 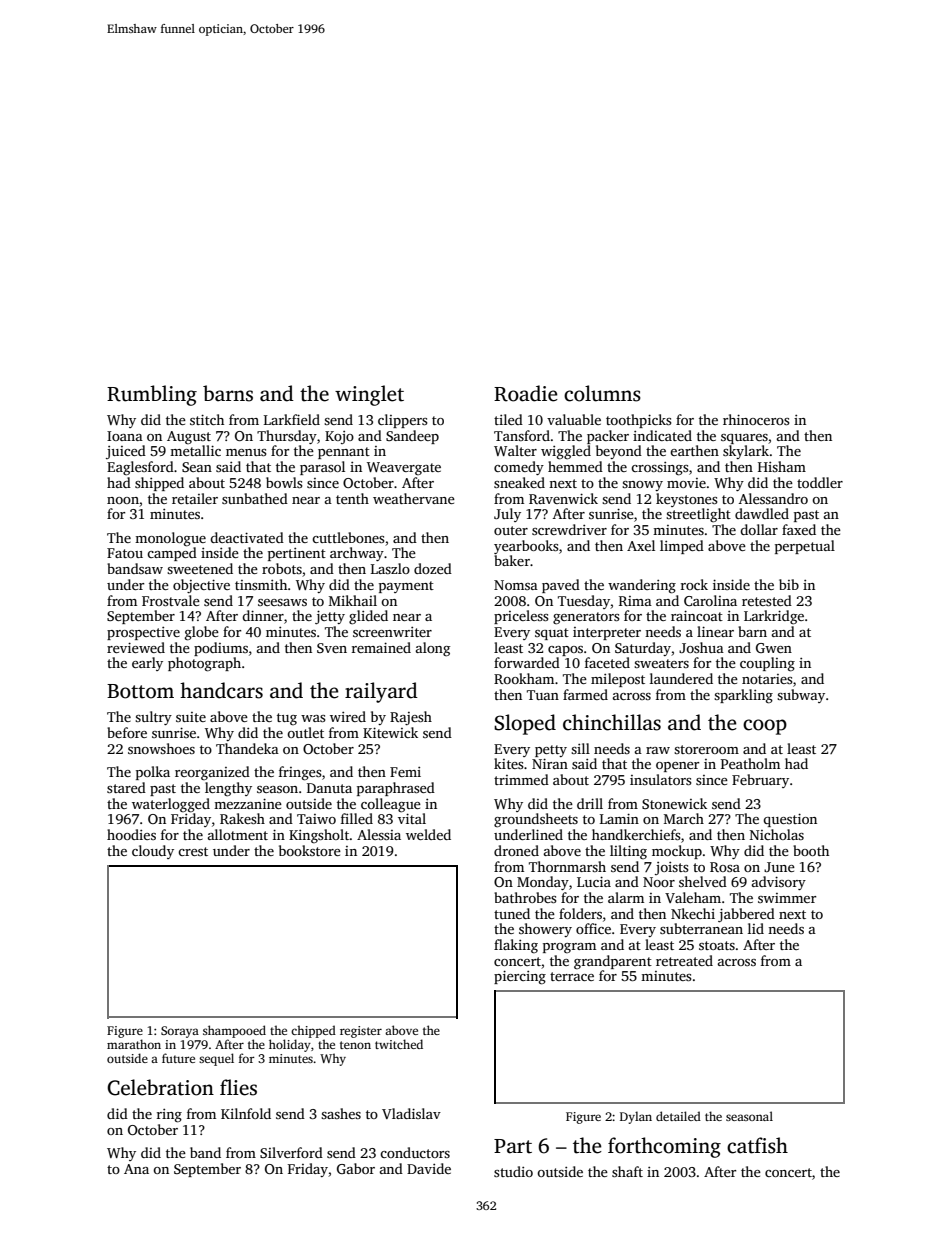 What do you see at coordinates (512, 560) in the image?
I see `baker` at bounding box center [512, 560].
